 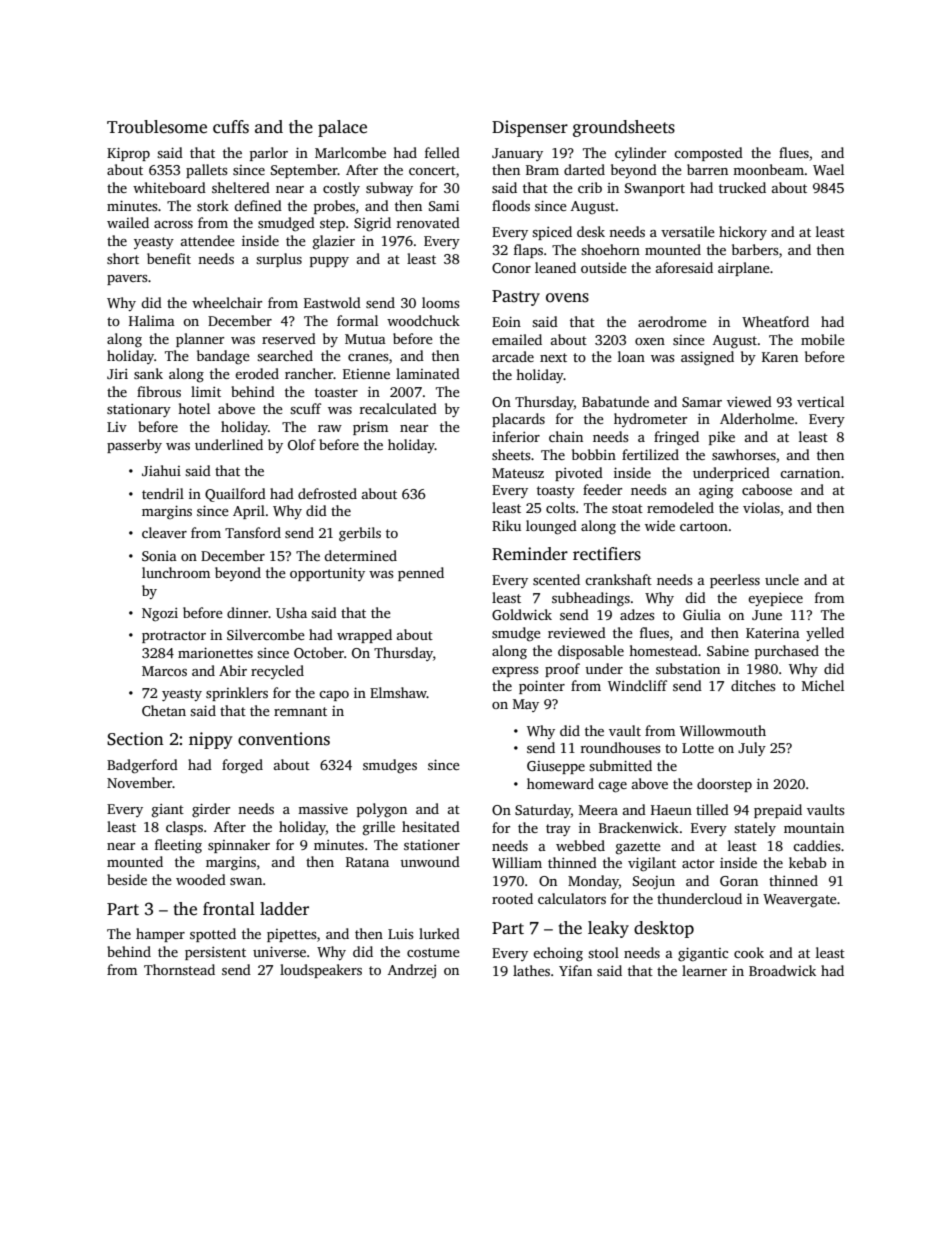 What do you see at coordinates (160, 935) in the screenshot?
I see `hamper` at bounding box center [160, 935].
